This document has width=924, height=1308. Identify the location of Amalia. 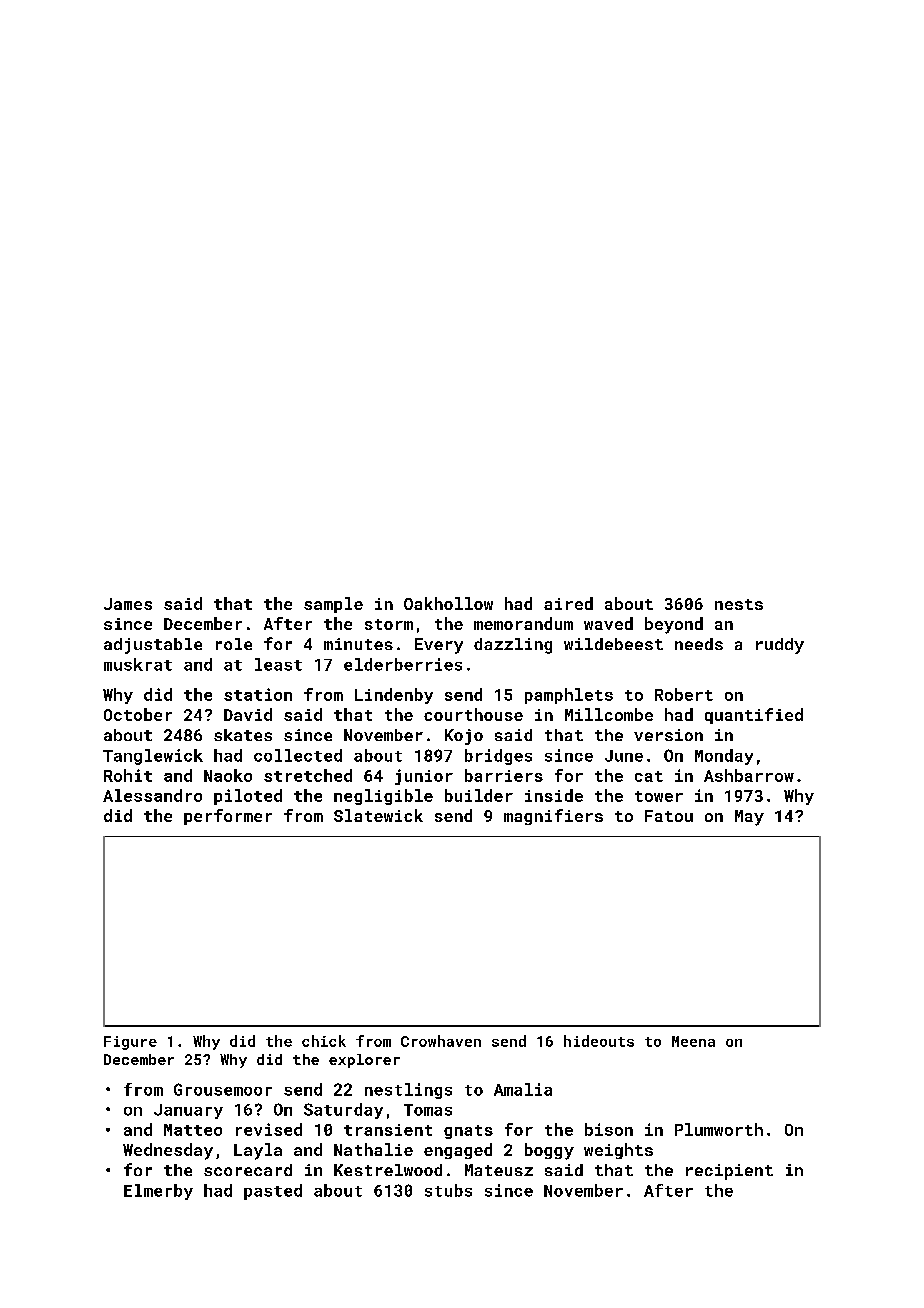
(523, 1089).
